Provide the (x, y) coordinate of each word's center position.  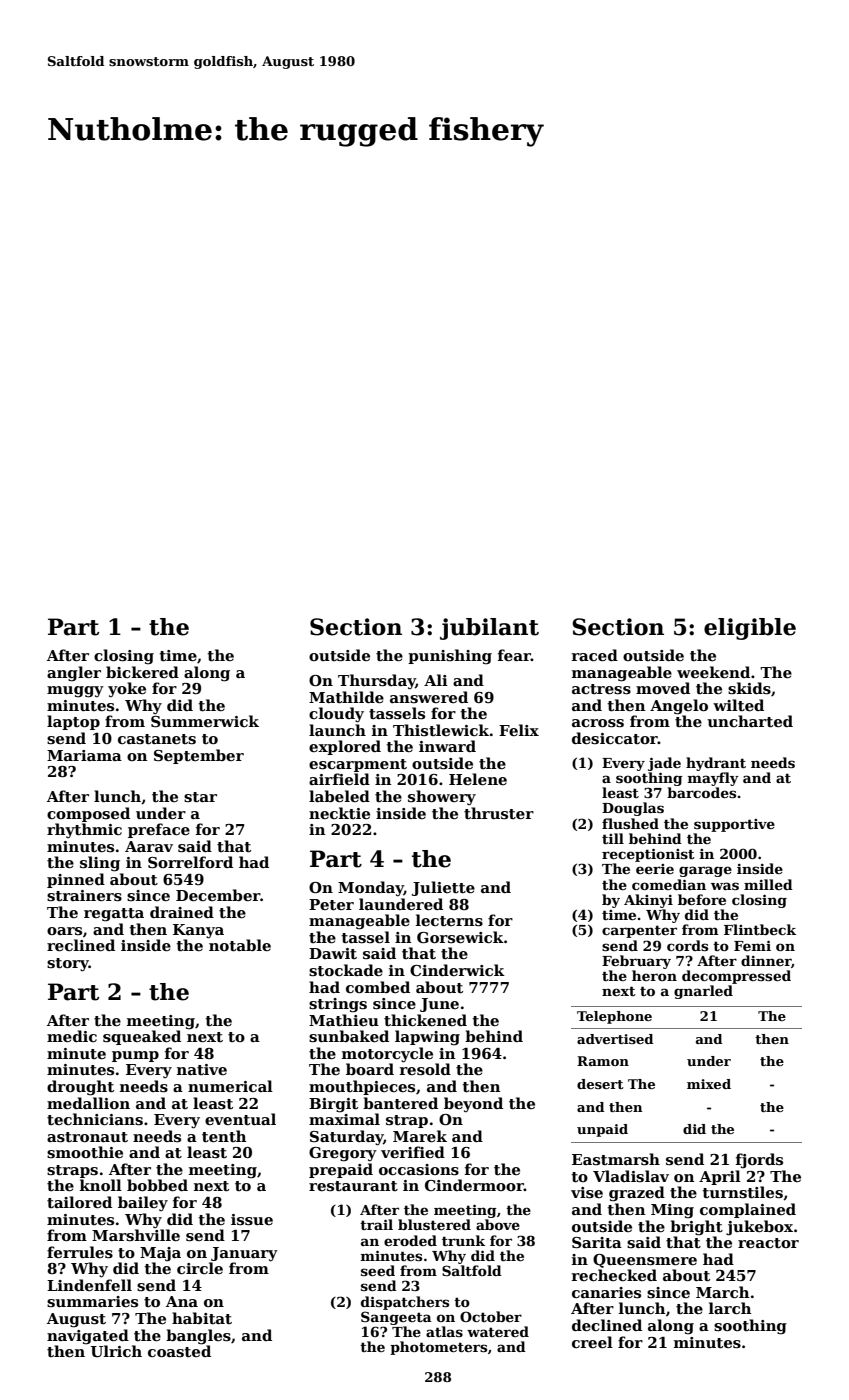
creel (592, 1342)
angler (74, 674)
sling (100, 864)
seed (378, 1270)
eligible (750, 629)
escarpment (358, 765)
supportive (734, 825)
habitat (202, 1318)
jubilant (489, 629)
